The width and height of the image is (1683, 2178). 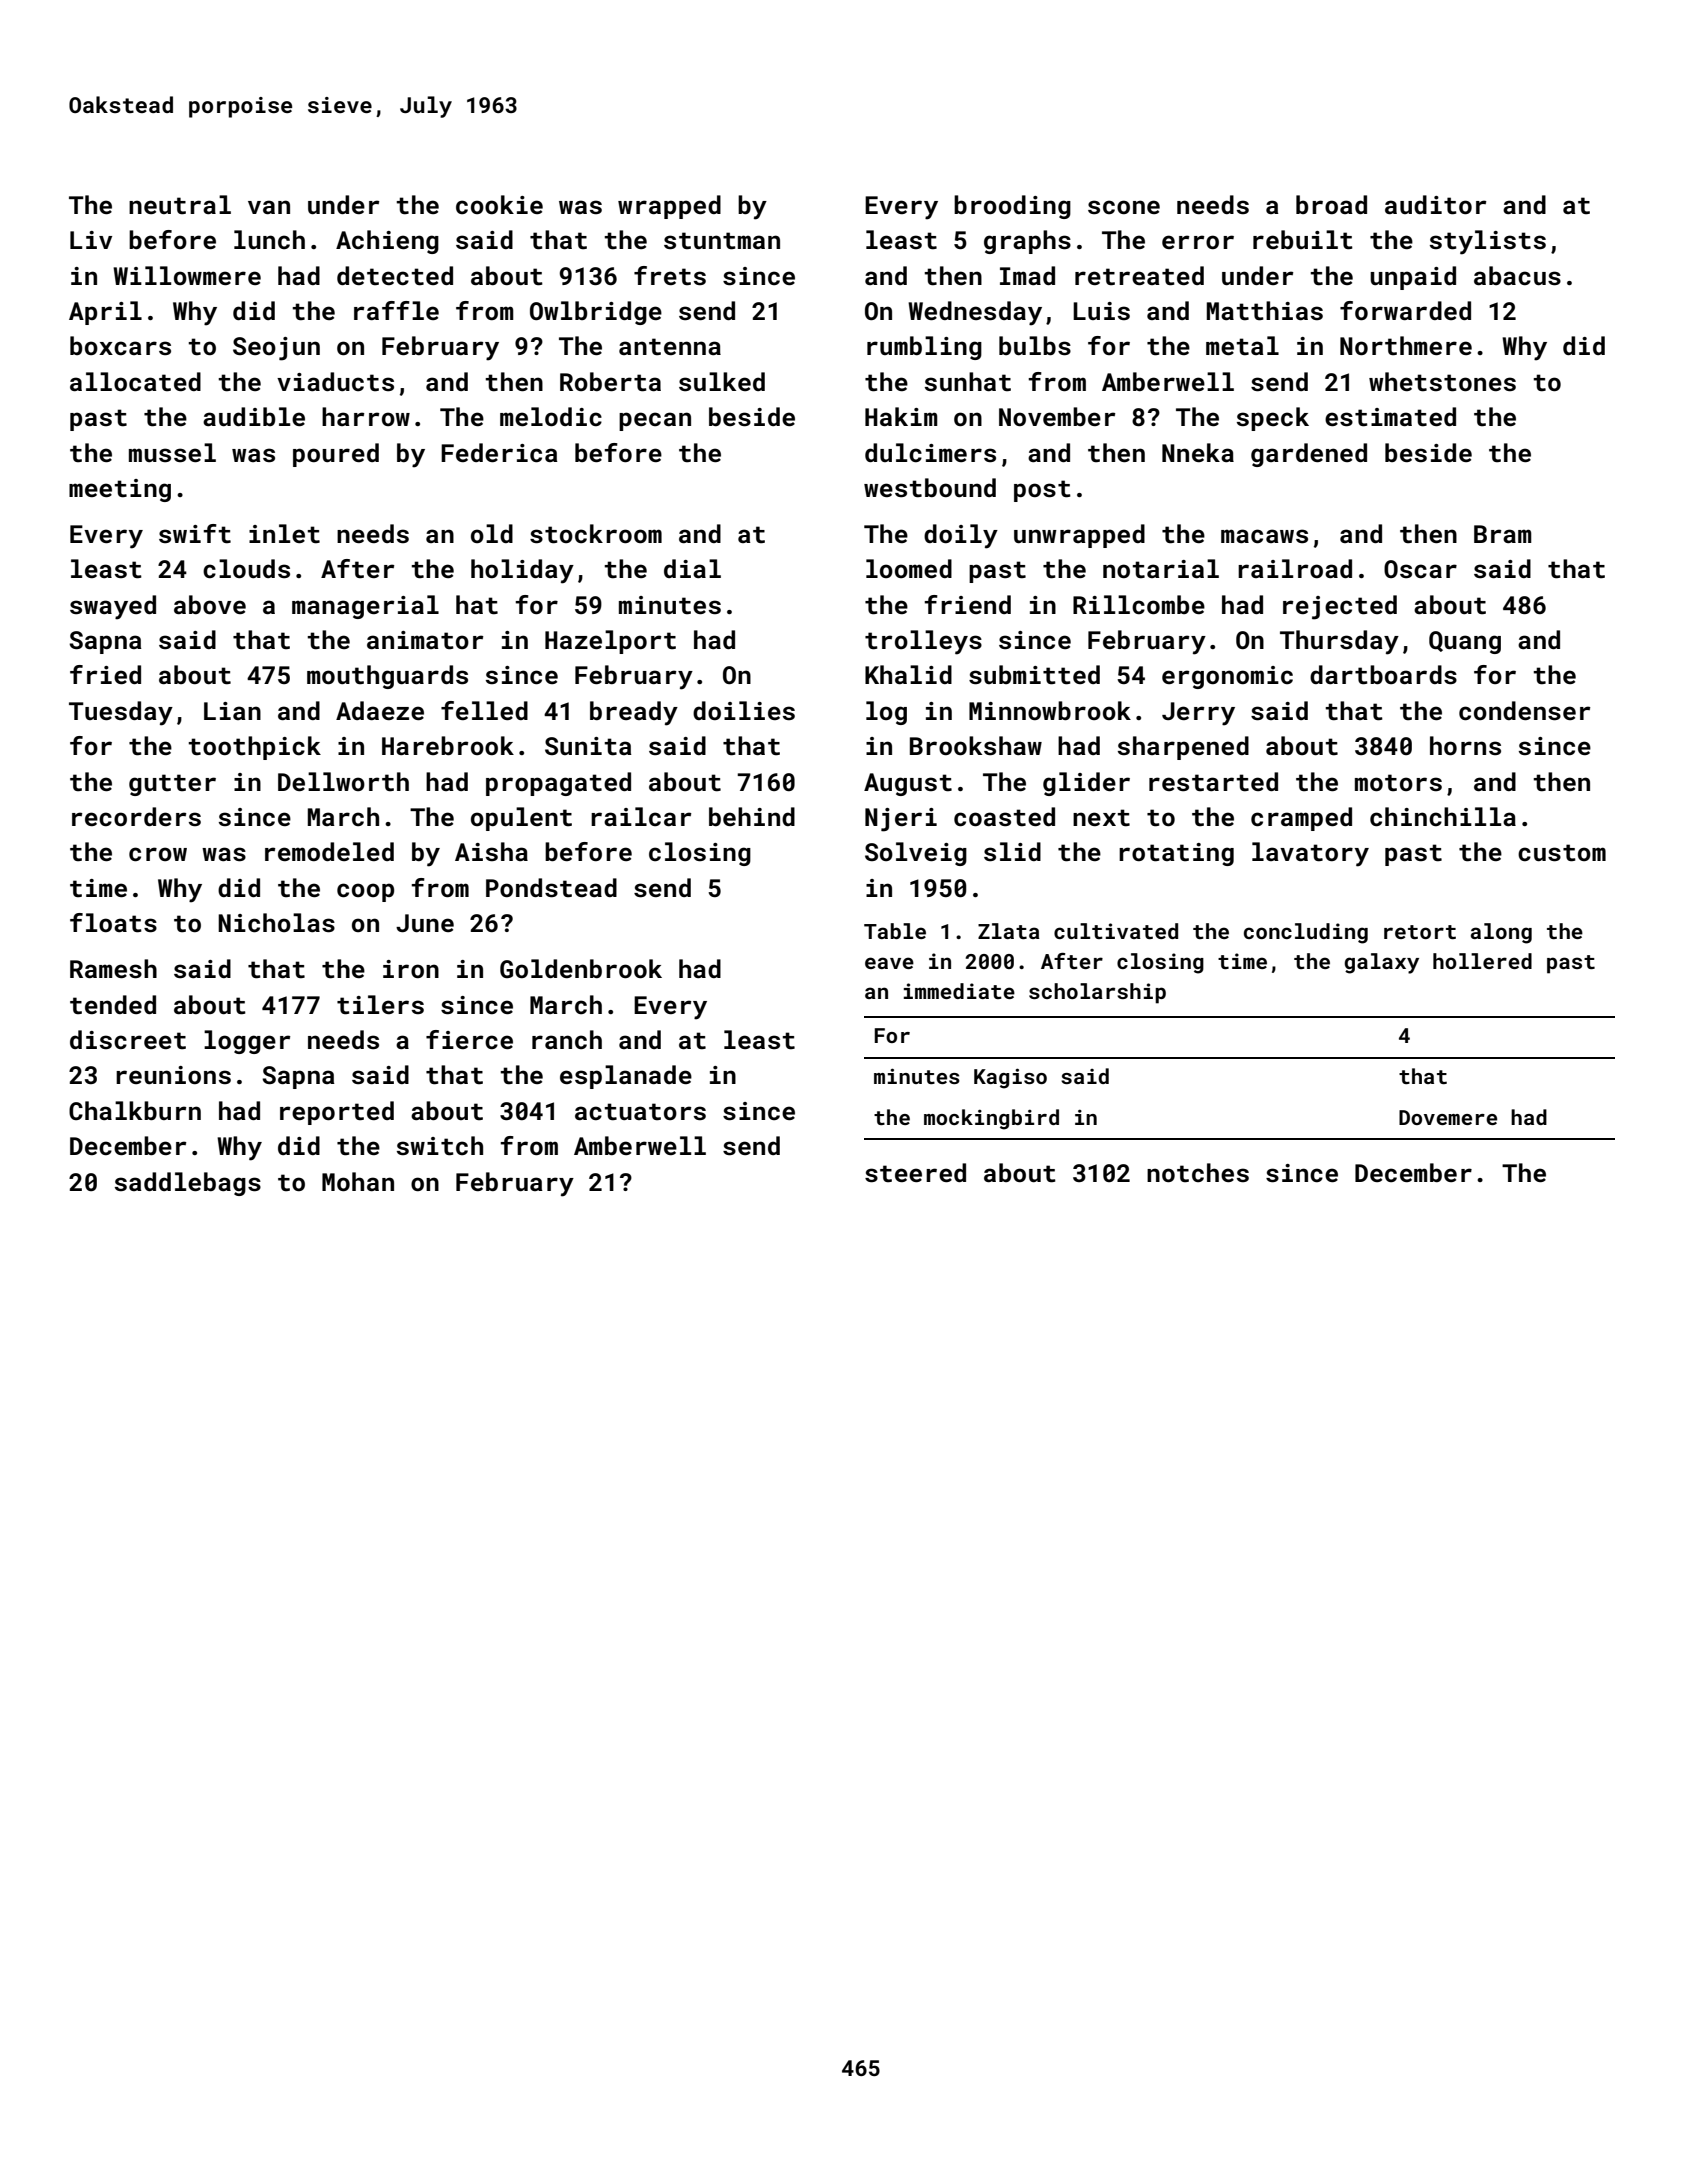 I want to click on above, so click(x=210, y=604).
